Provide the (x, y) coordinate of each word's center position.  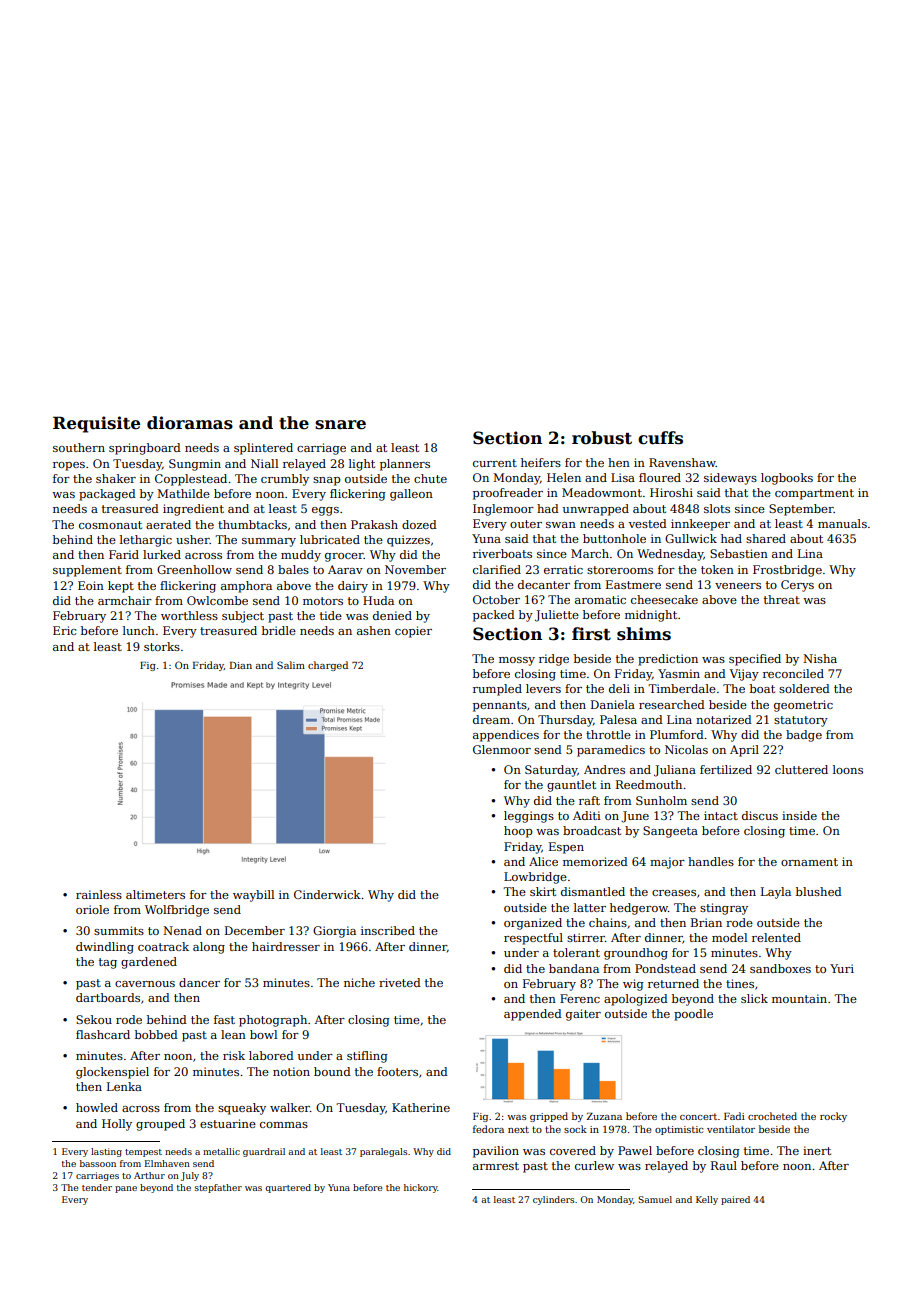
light (362, 465)
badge (804, 736)
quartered (288, 1188)
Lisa (623, 477)
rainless (99, 894)
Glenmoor (502, 749)
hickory (421, 1188)
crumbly (285, 480)
